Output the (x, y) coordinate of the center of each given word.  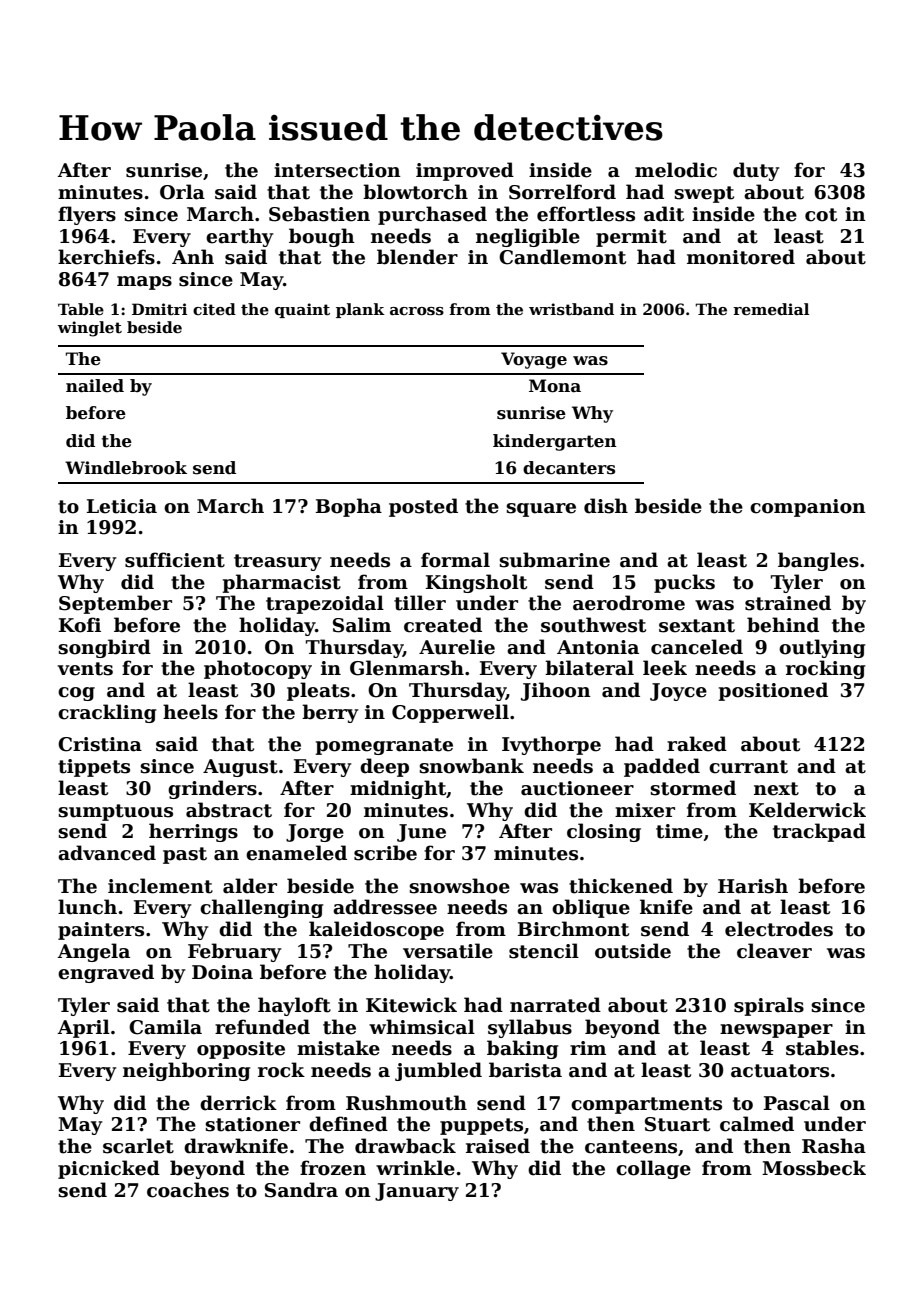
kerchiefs (106, 257)
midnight (398, 789)
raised (498, 1146)
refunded (262, 1027)
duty (756, 171)
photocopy (258, 669)
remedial (771, 309)
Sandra (301, 1190)
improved (465, 171)
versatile (448, 951)
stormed (693, 788)
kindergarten (555, 442)
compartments (646, 1105)
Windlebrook (126, 468)
